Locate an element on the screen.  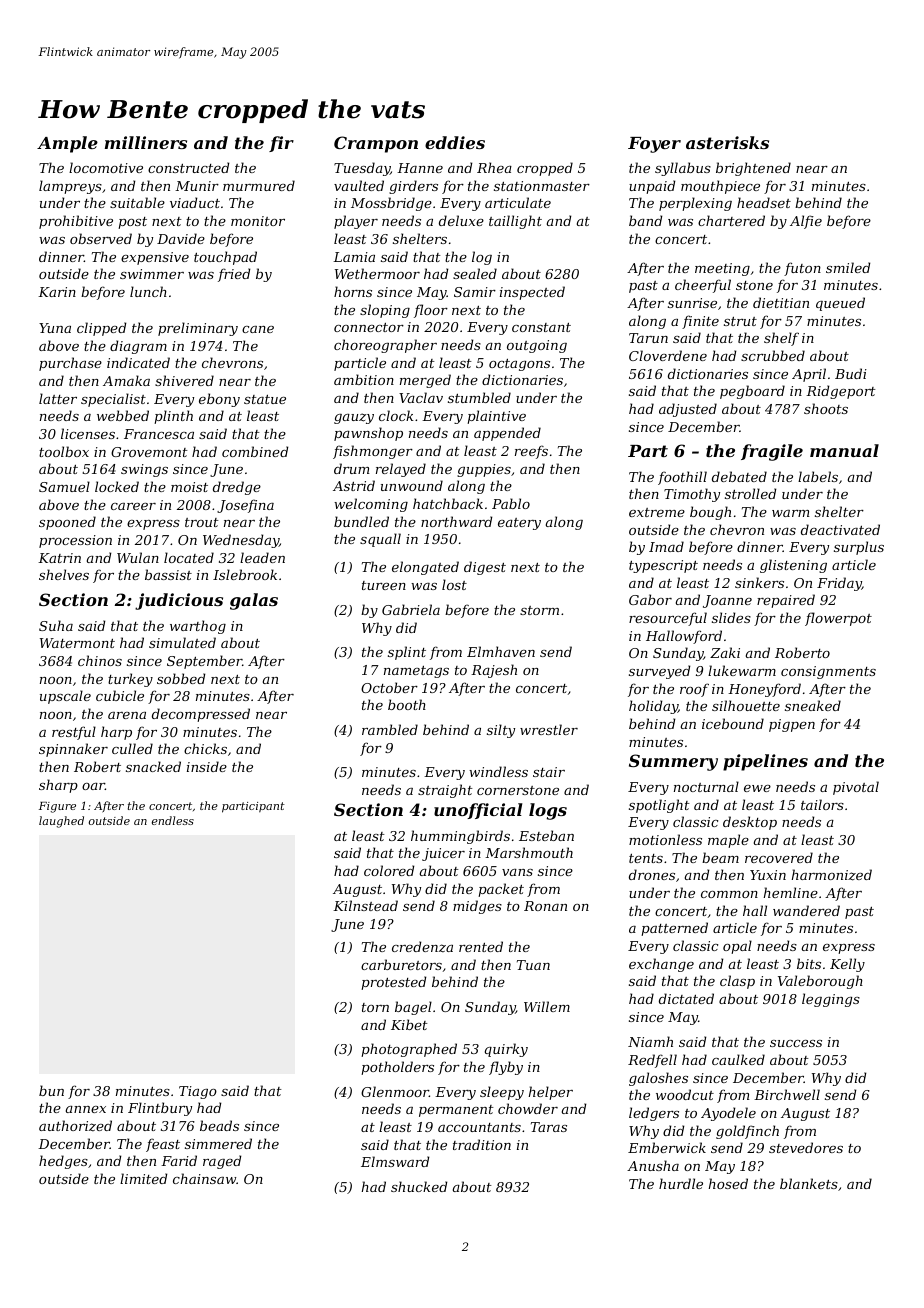
repaired is located at coordinates (786, 601).
